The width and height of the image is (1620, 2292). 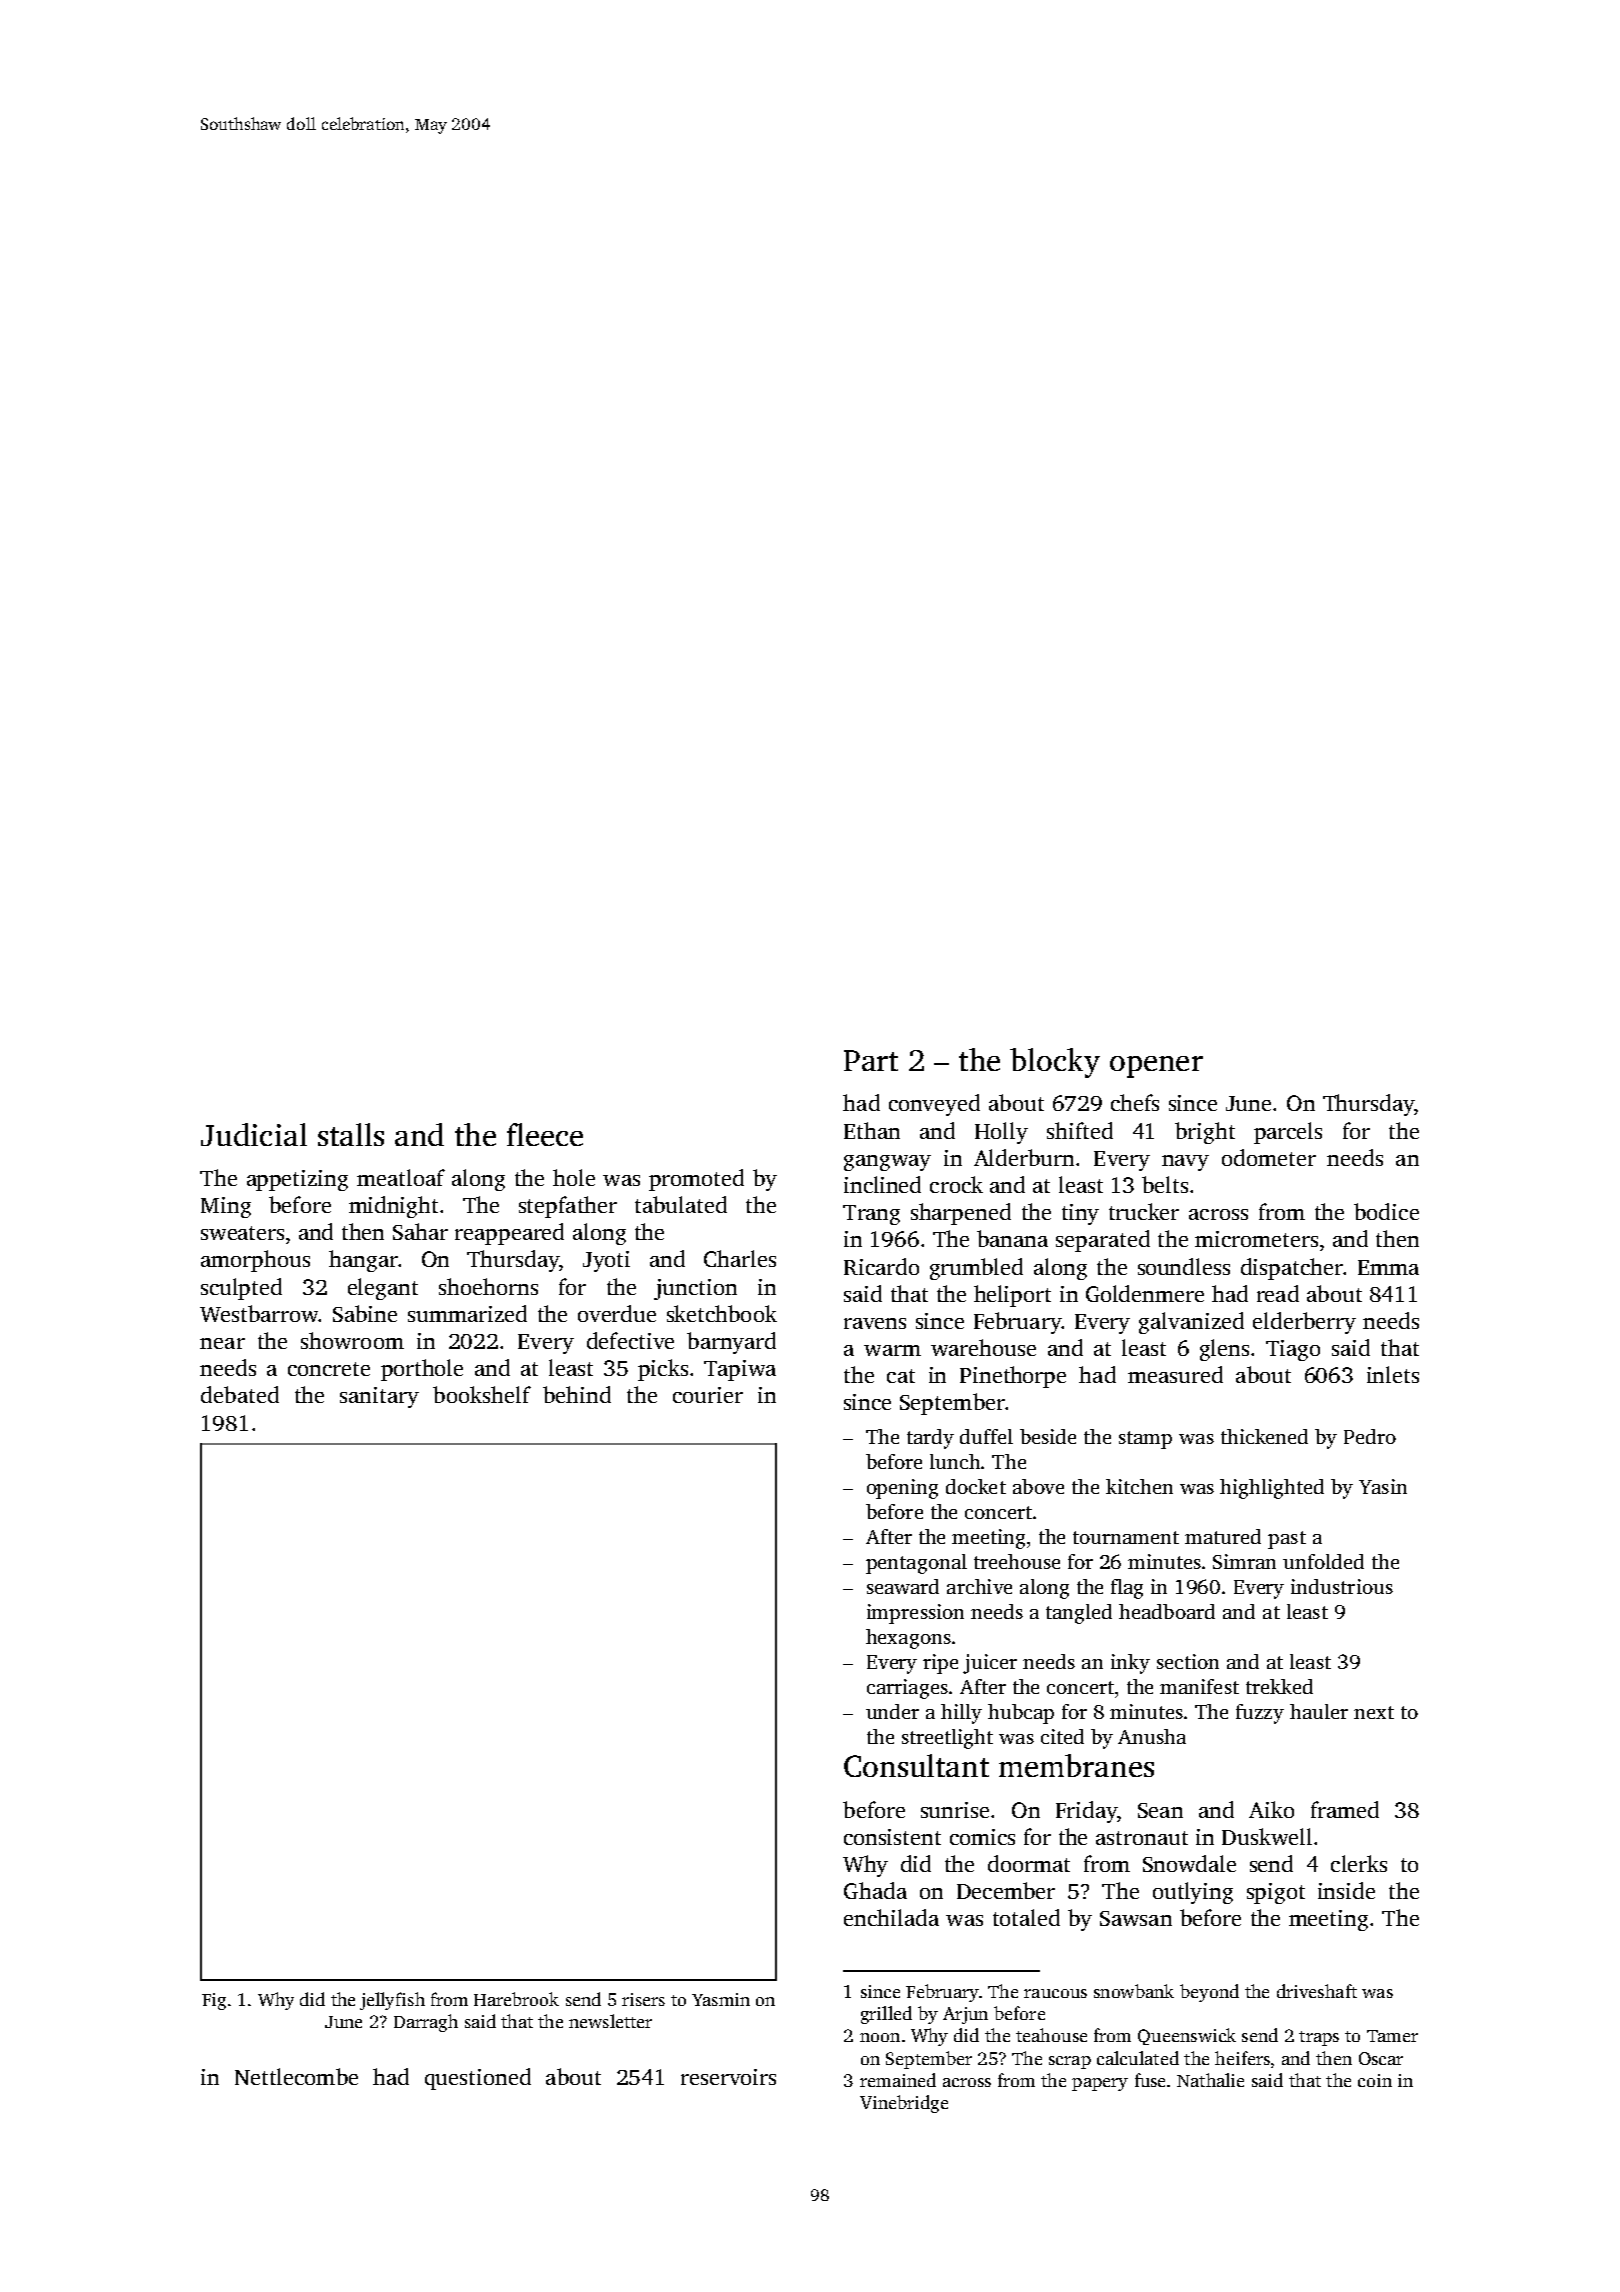 I want to click on Darragh, so click(x=426, y=2023).
